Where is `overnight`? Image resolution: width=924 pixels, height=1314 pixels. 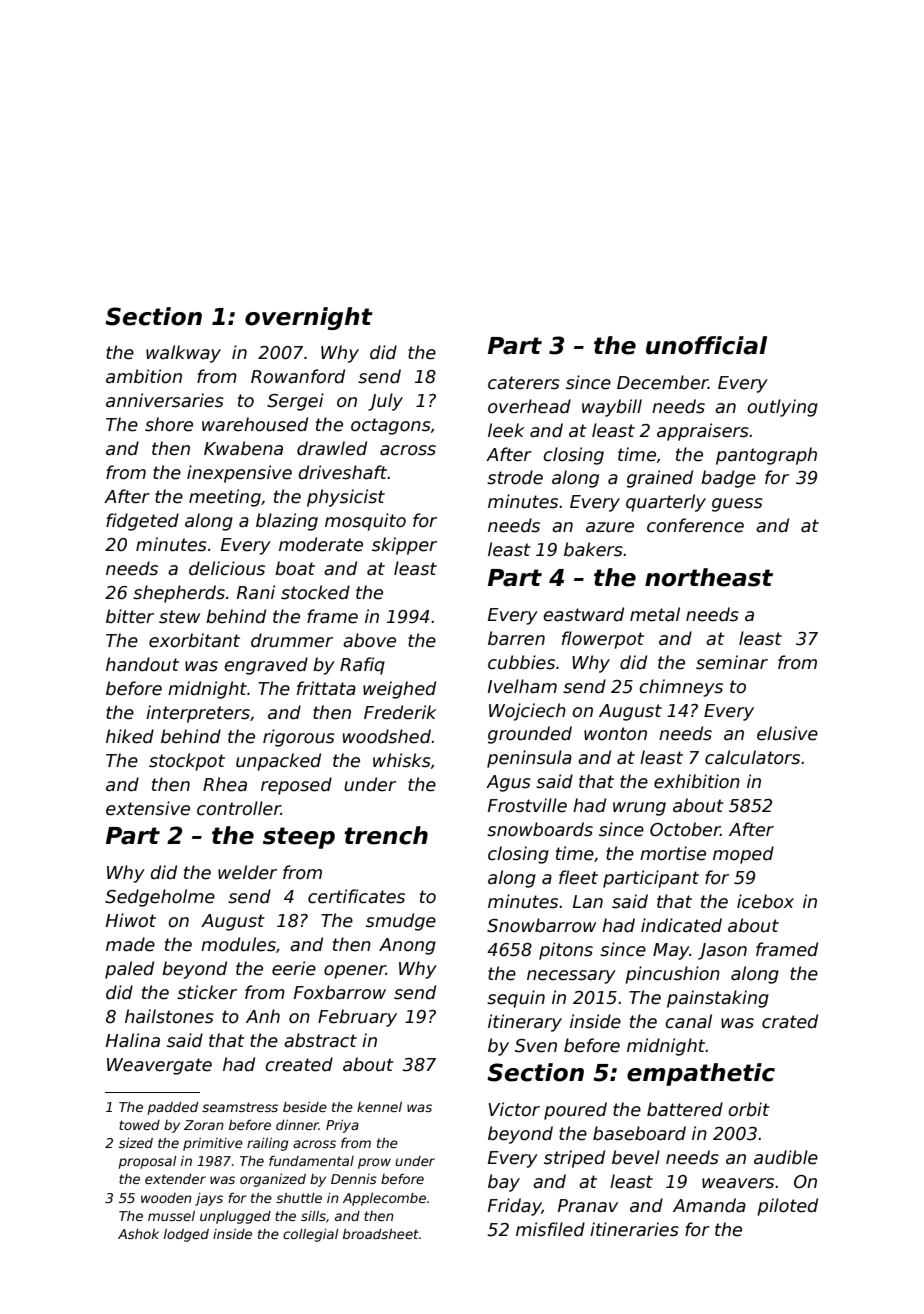 overnight is located at coordinates (309, 318).
